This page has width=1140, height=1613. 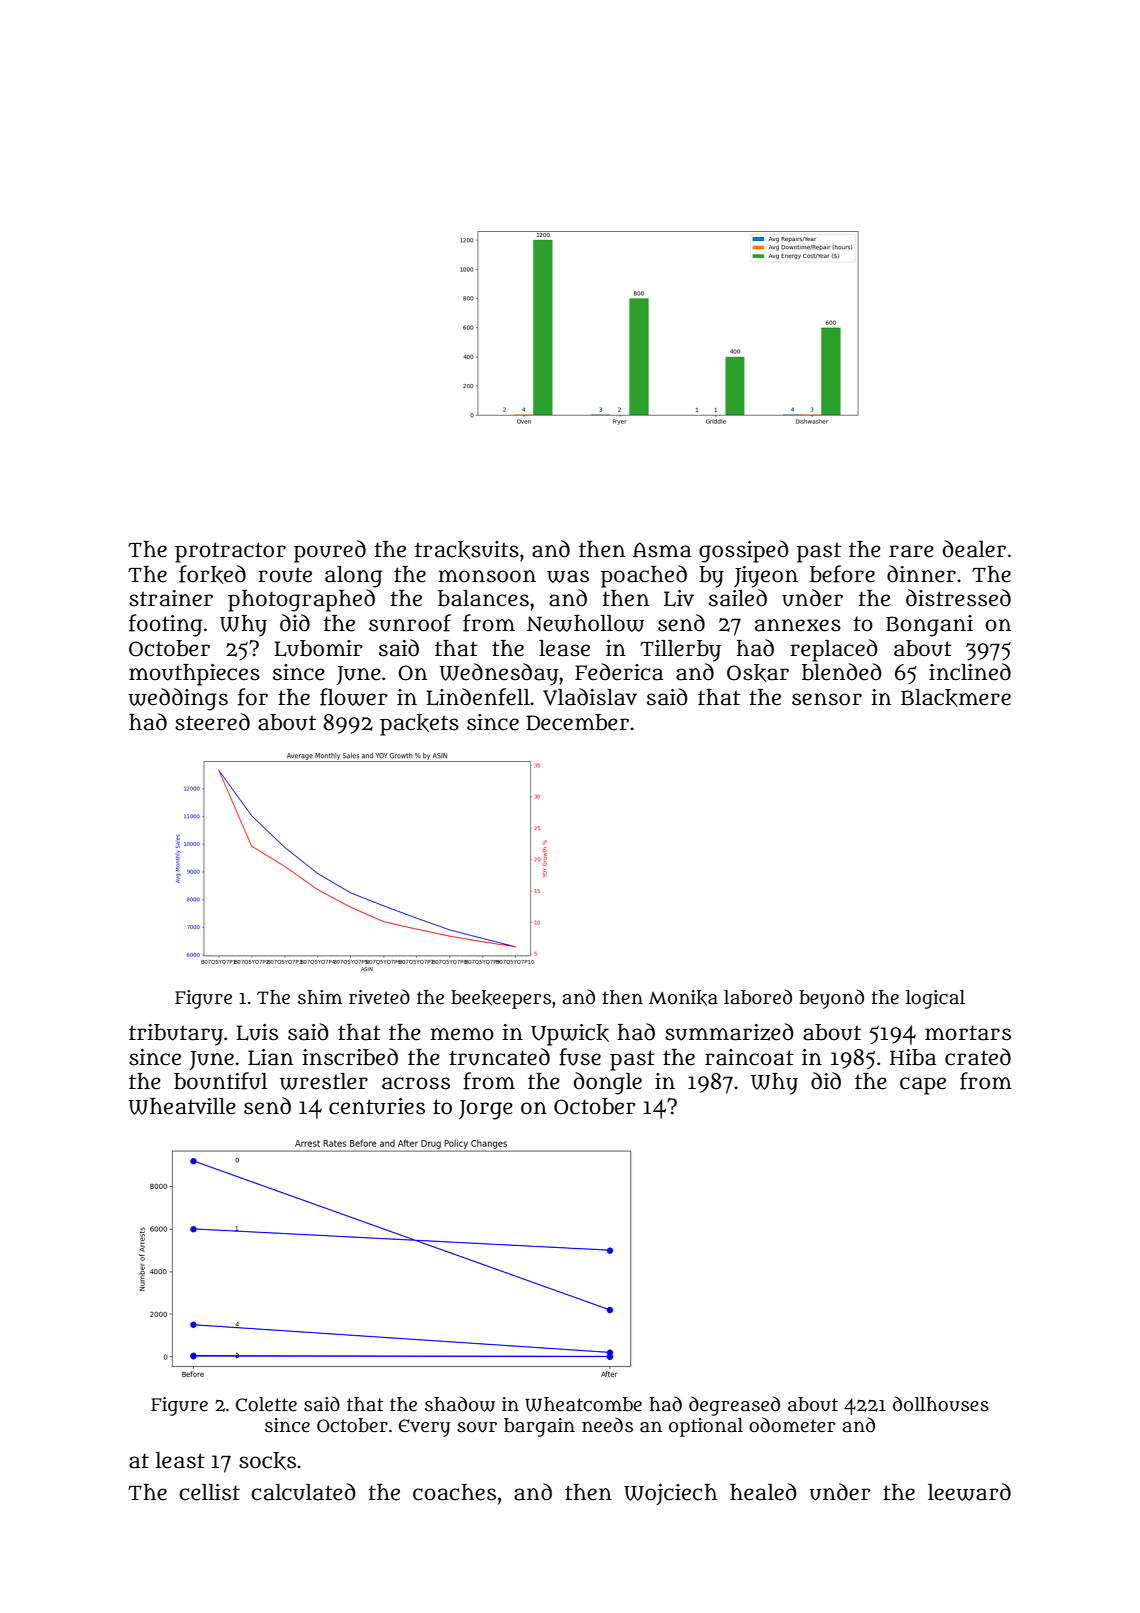 What do you see at coordinates (180, 1460) in the page?
I see `least` at bounding box center [180, 1460].
